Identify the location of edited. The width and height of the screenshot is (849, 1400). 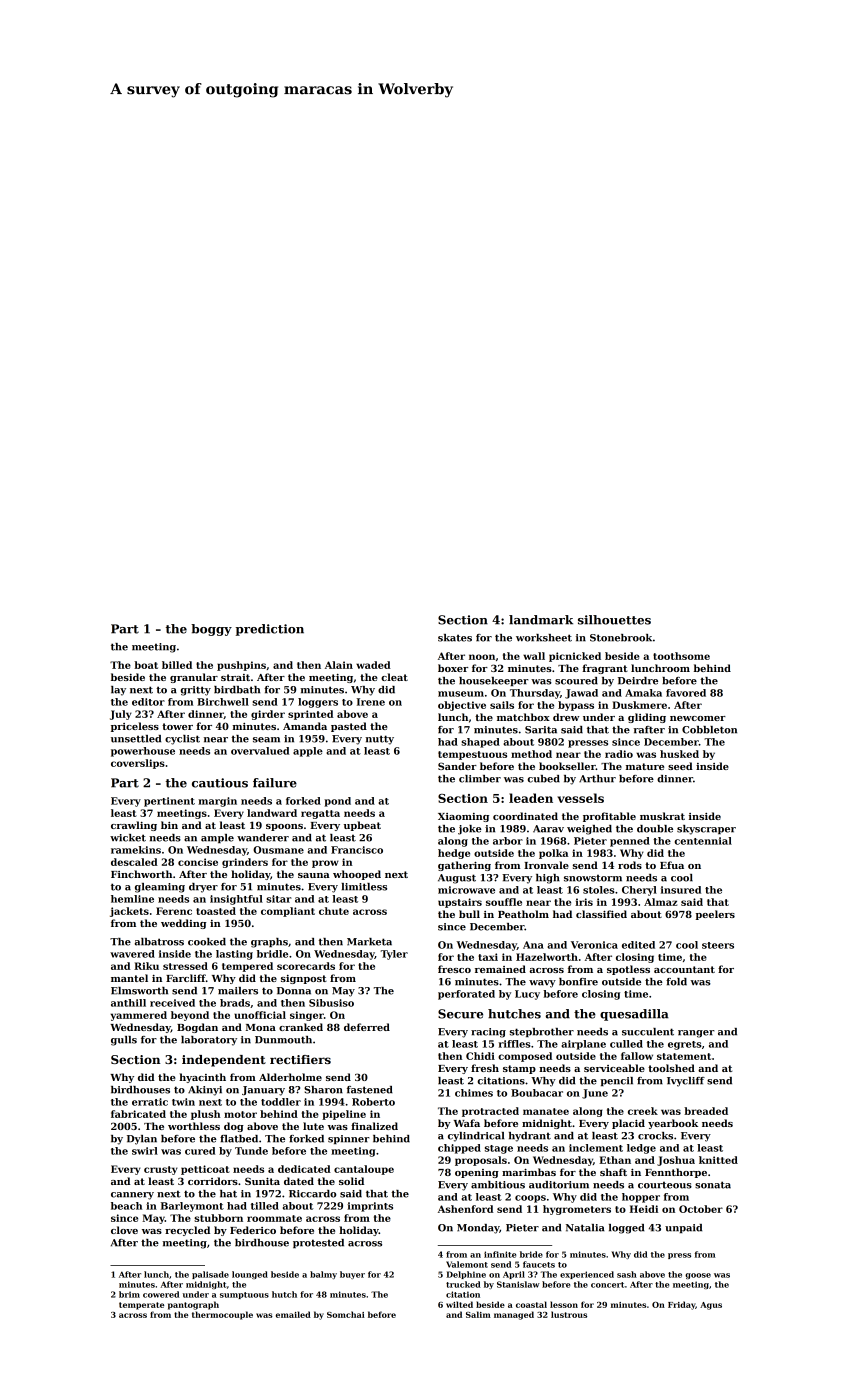
(638, 945).
